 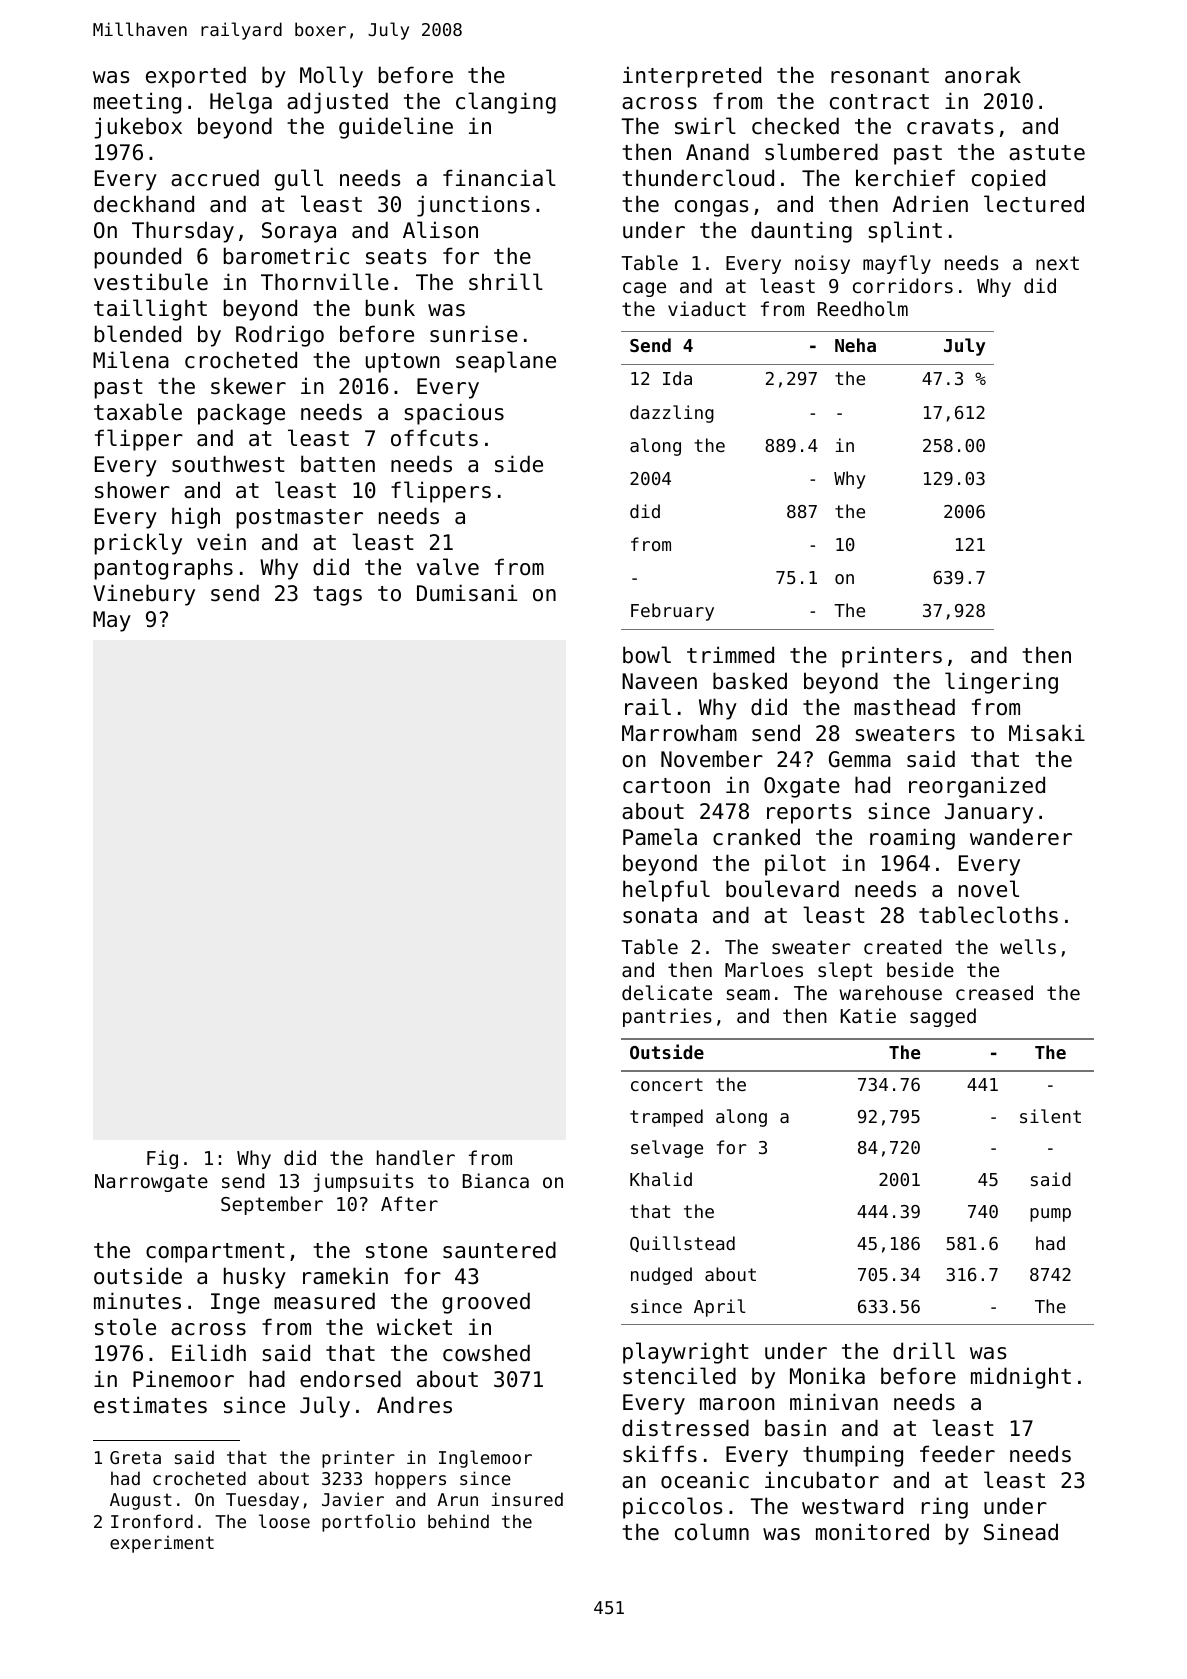 What do you see at coordinates (196, 77) in the screenshot?
I see `exported` at bounding box center [196, 77].
